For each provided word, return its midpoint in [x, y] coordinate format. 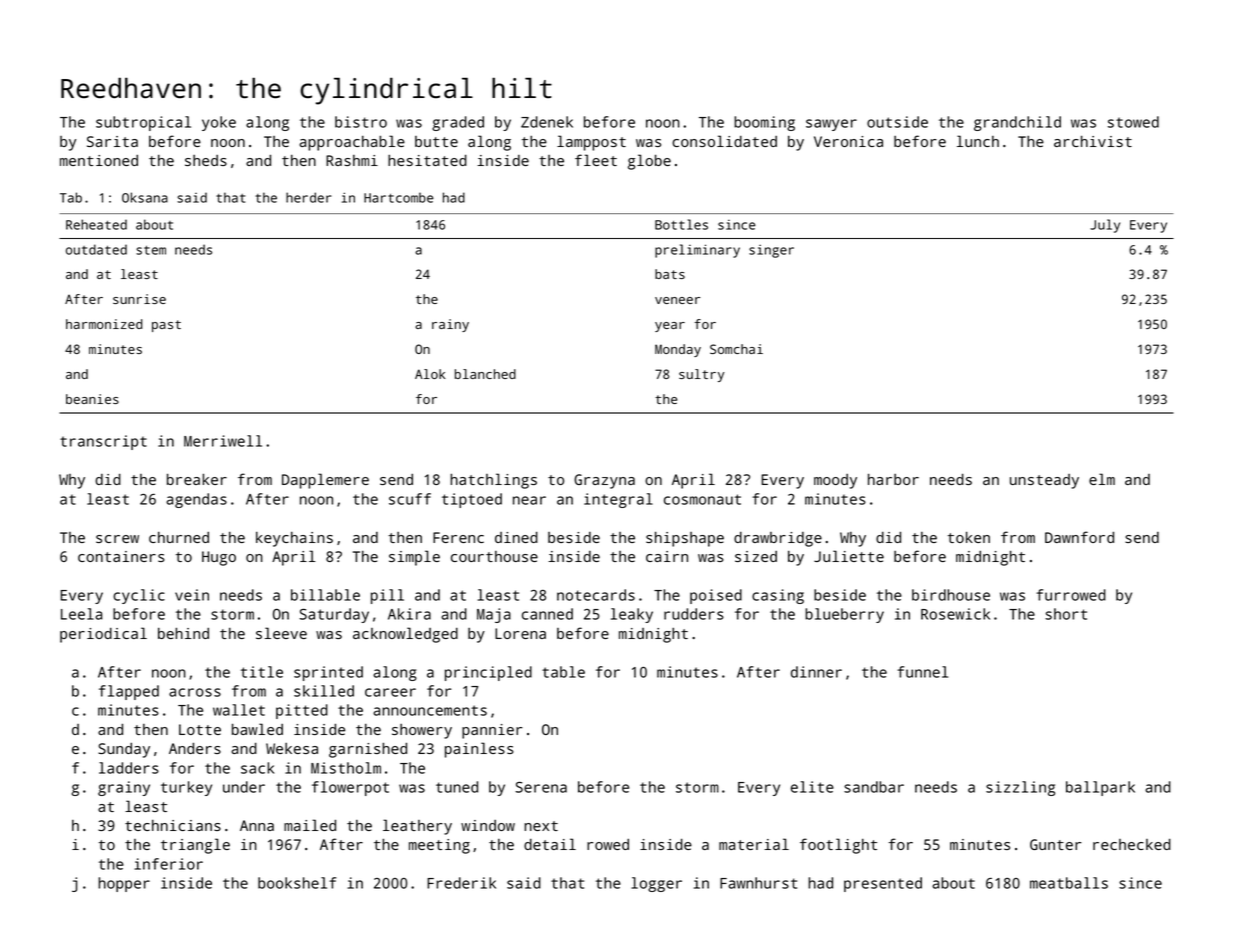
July [1105, 226]
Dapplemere [325, 481]
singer [771, 251]
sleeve [281, 633]
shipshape [685, 539]
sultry [701, 375]
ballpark [1100, 788]
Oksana [145, 197]
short [1066, 614]
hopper [124, 884]
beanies [92, 399]
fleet [596, 160]
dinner [816, 672]
